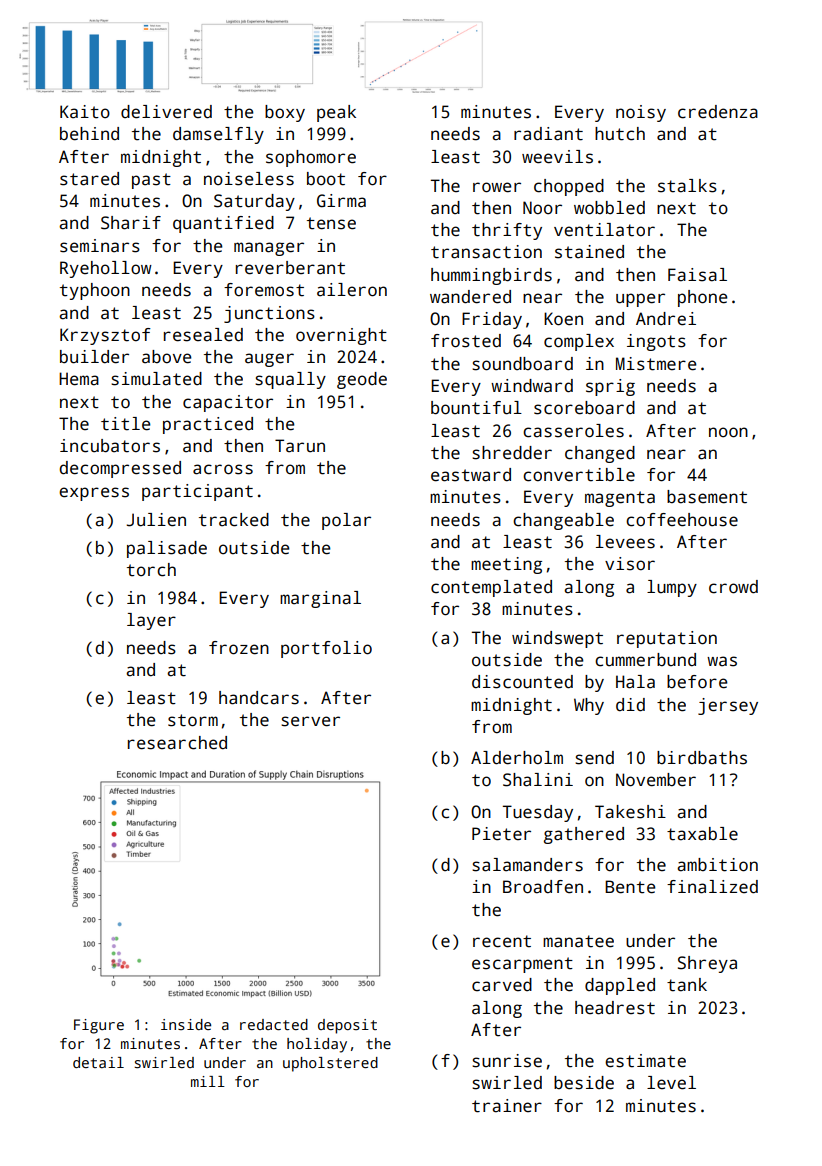 The width and height of the screenshot is (822, 1166). What do you see at coordinates (625, 542) in the screenshot?
I see `levees` at bounding box center [625, 542].
